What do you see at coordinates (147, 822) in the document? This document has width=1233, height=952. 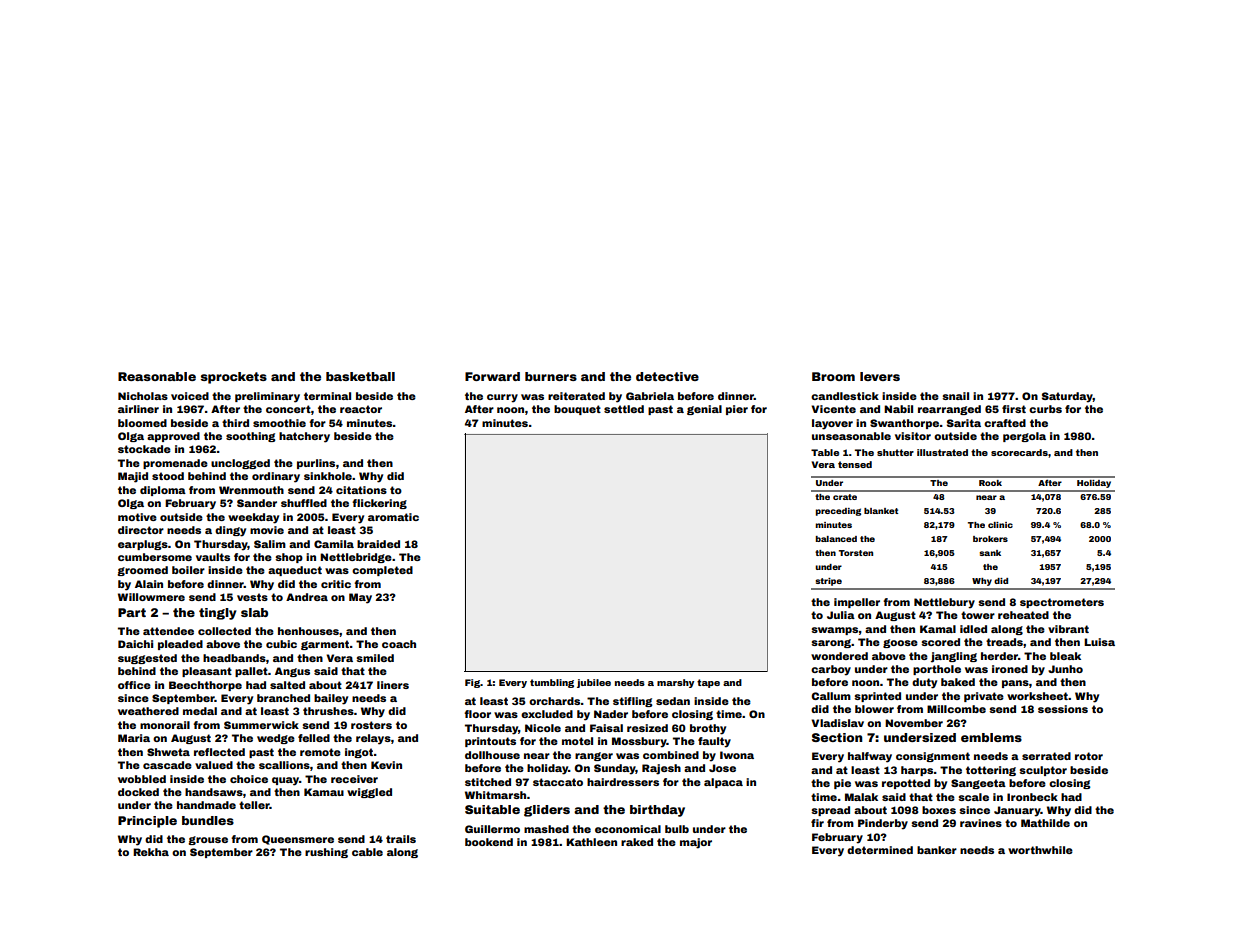 I see `Principle` at bounding box center [147, 822].
